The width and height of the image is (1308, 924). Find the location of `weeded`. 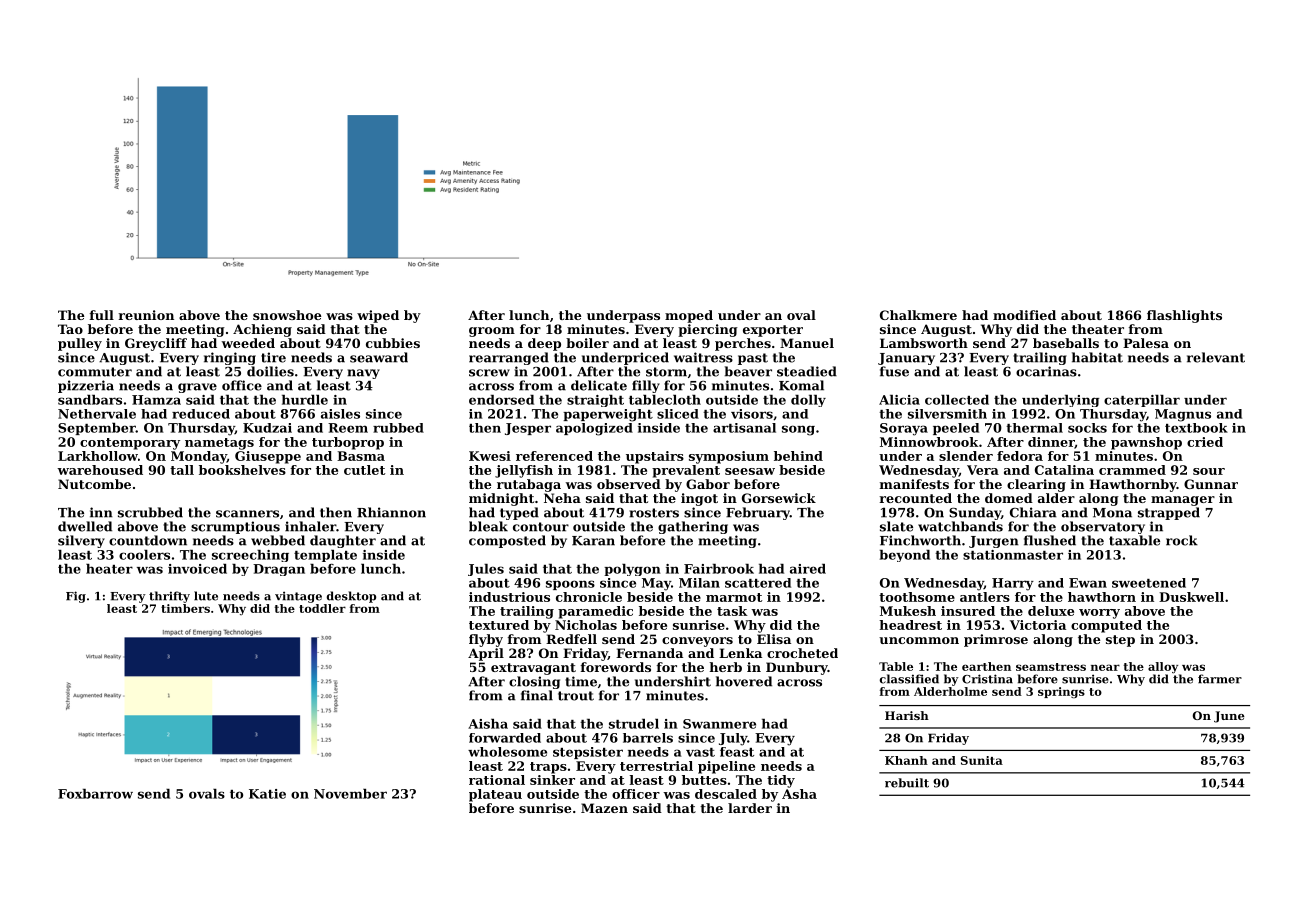

weeded is located at coordinates (248, 343).
